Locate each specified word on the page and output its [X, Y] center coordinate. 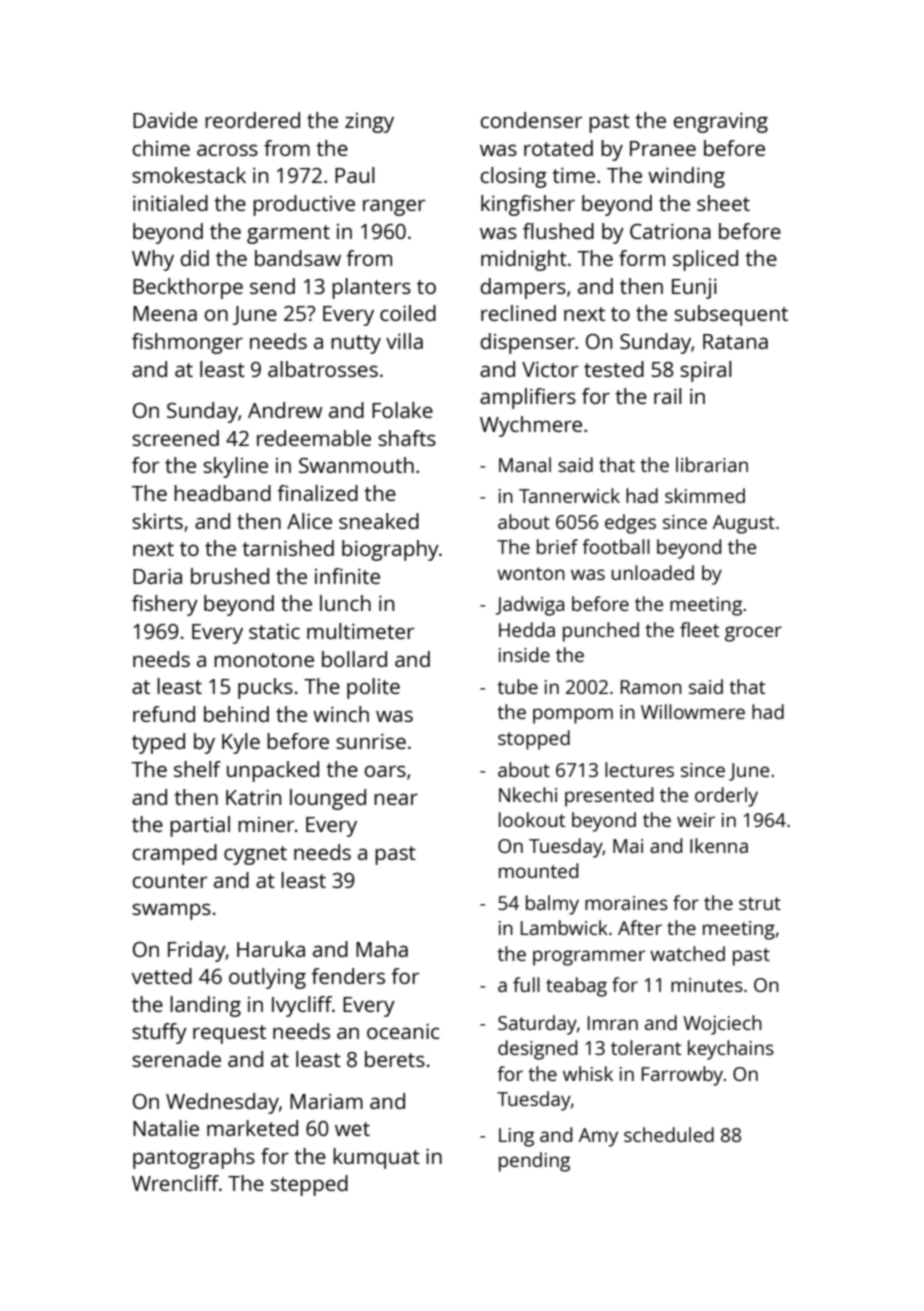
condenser [531, 120]
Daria [157, 576]
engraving [721, 122]
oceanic [403, 1031]
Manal [525, 464]
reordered [252, 120]
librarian [712, 464]
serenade [176, 1059]
